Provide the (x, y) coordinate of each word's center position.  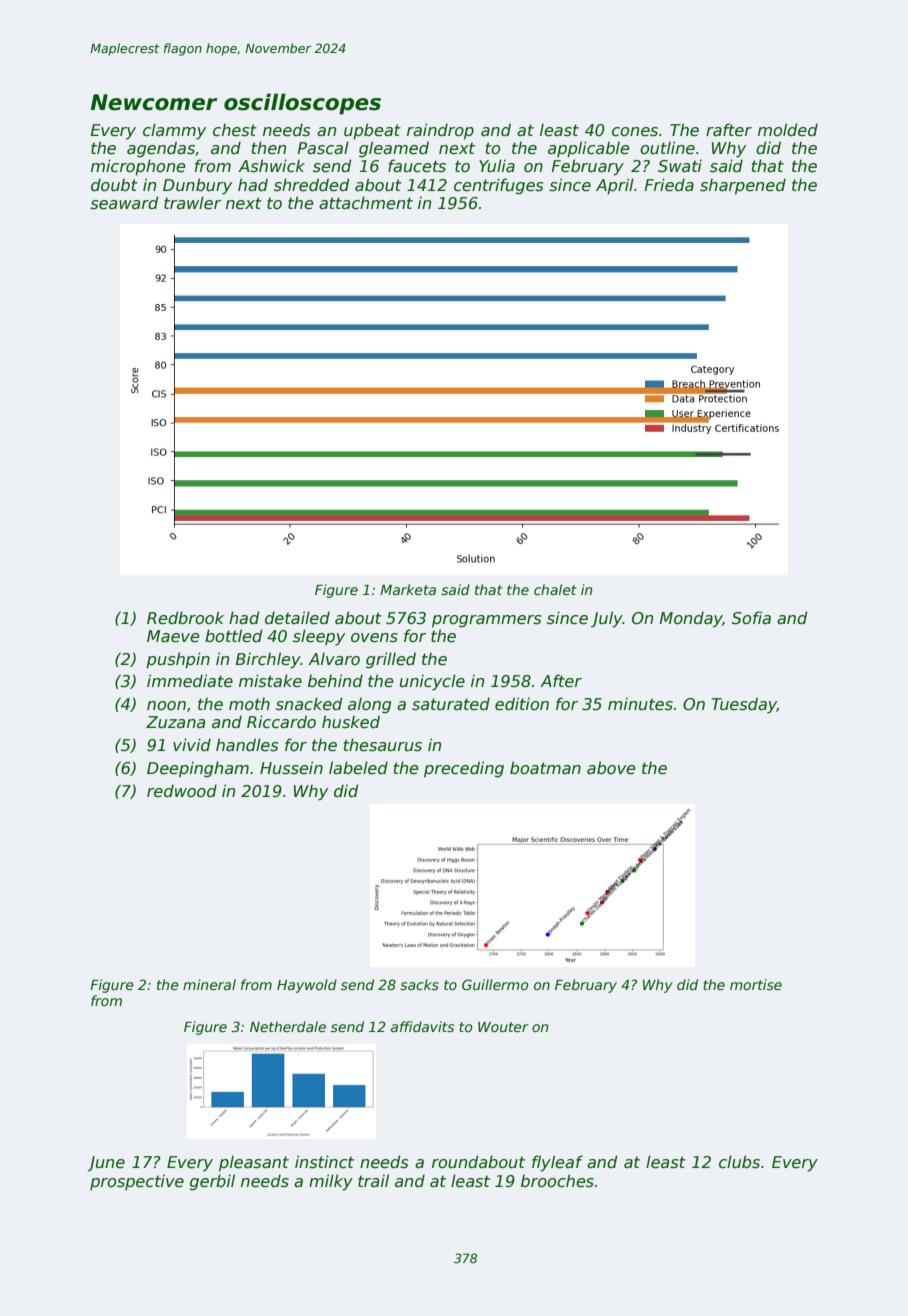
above (611, 768)
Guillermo (495, 984)
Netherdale (288, 1026)
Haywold (307, 986)
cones (635, 132)
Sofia (751, 618)
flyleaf (557, 1163)
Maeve (173, 636)
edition (522, 704)
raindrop (440, 131)
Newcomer (154, 102)
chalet (555, 589)
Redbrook (185, 618)
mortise (756, 984)
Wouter (503, 1027)
